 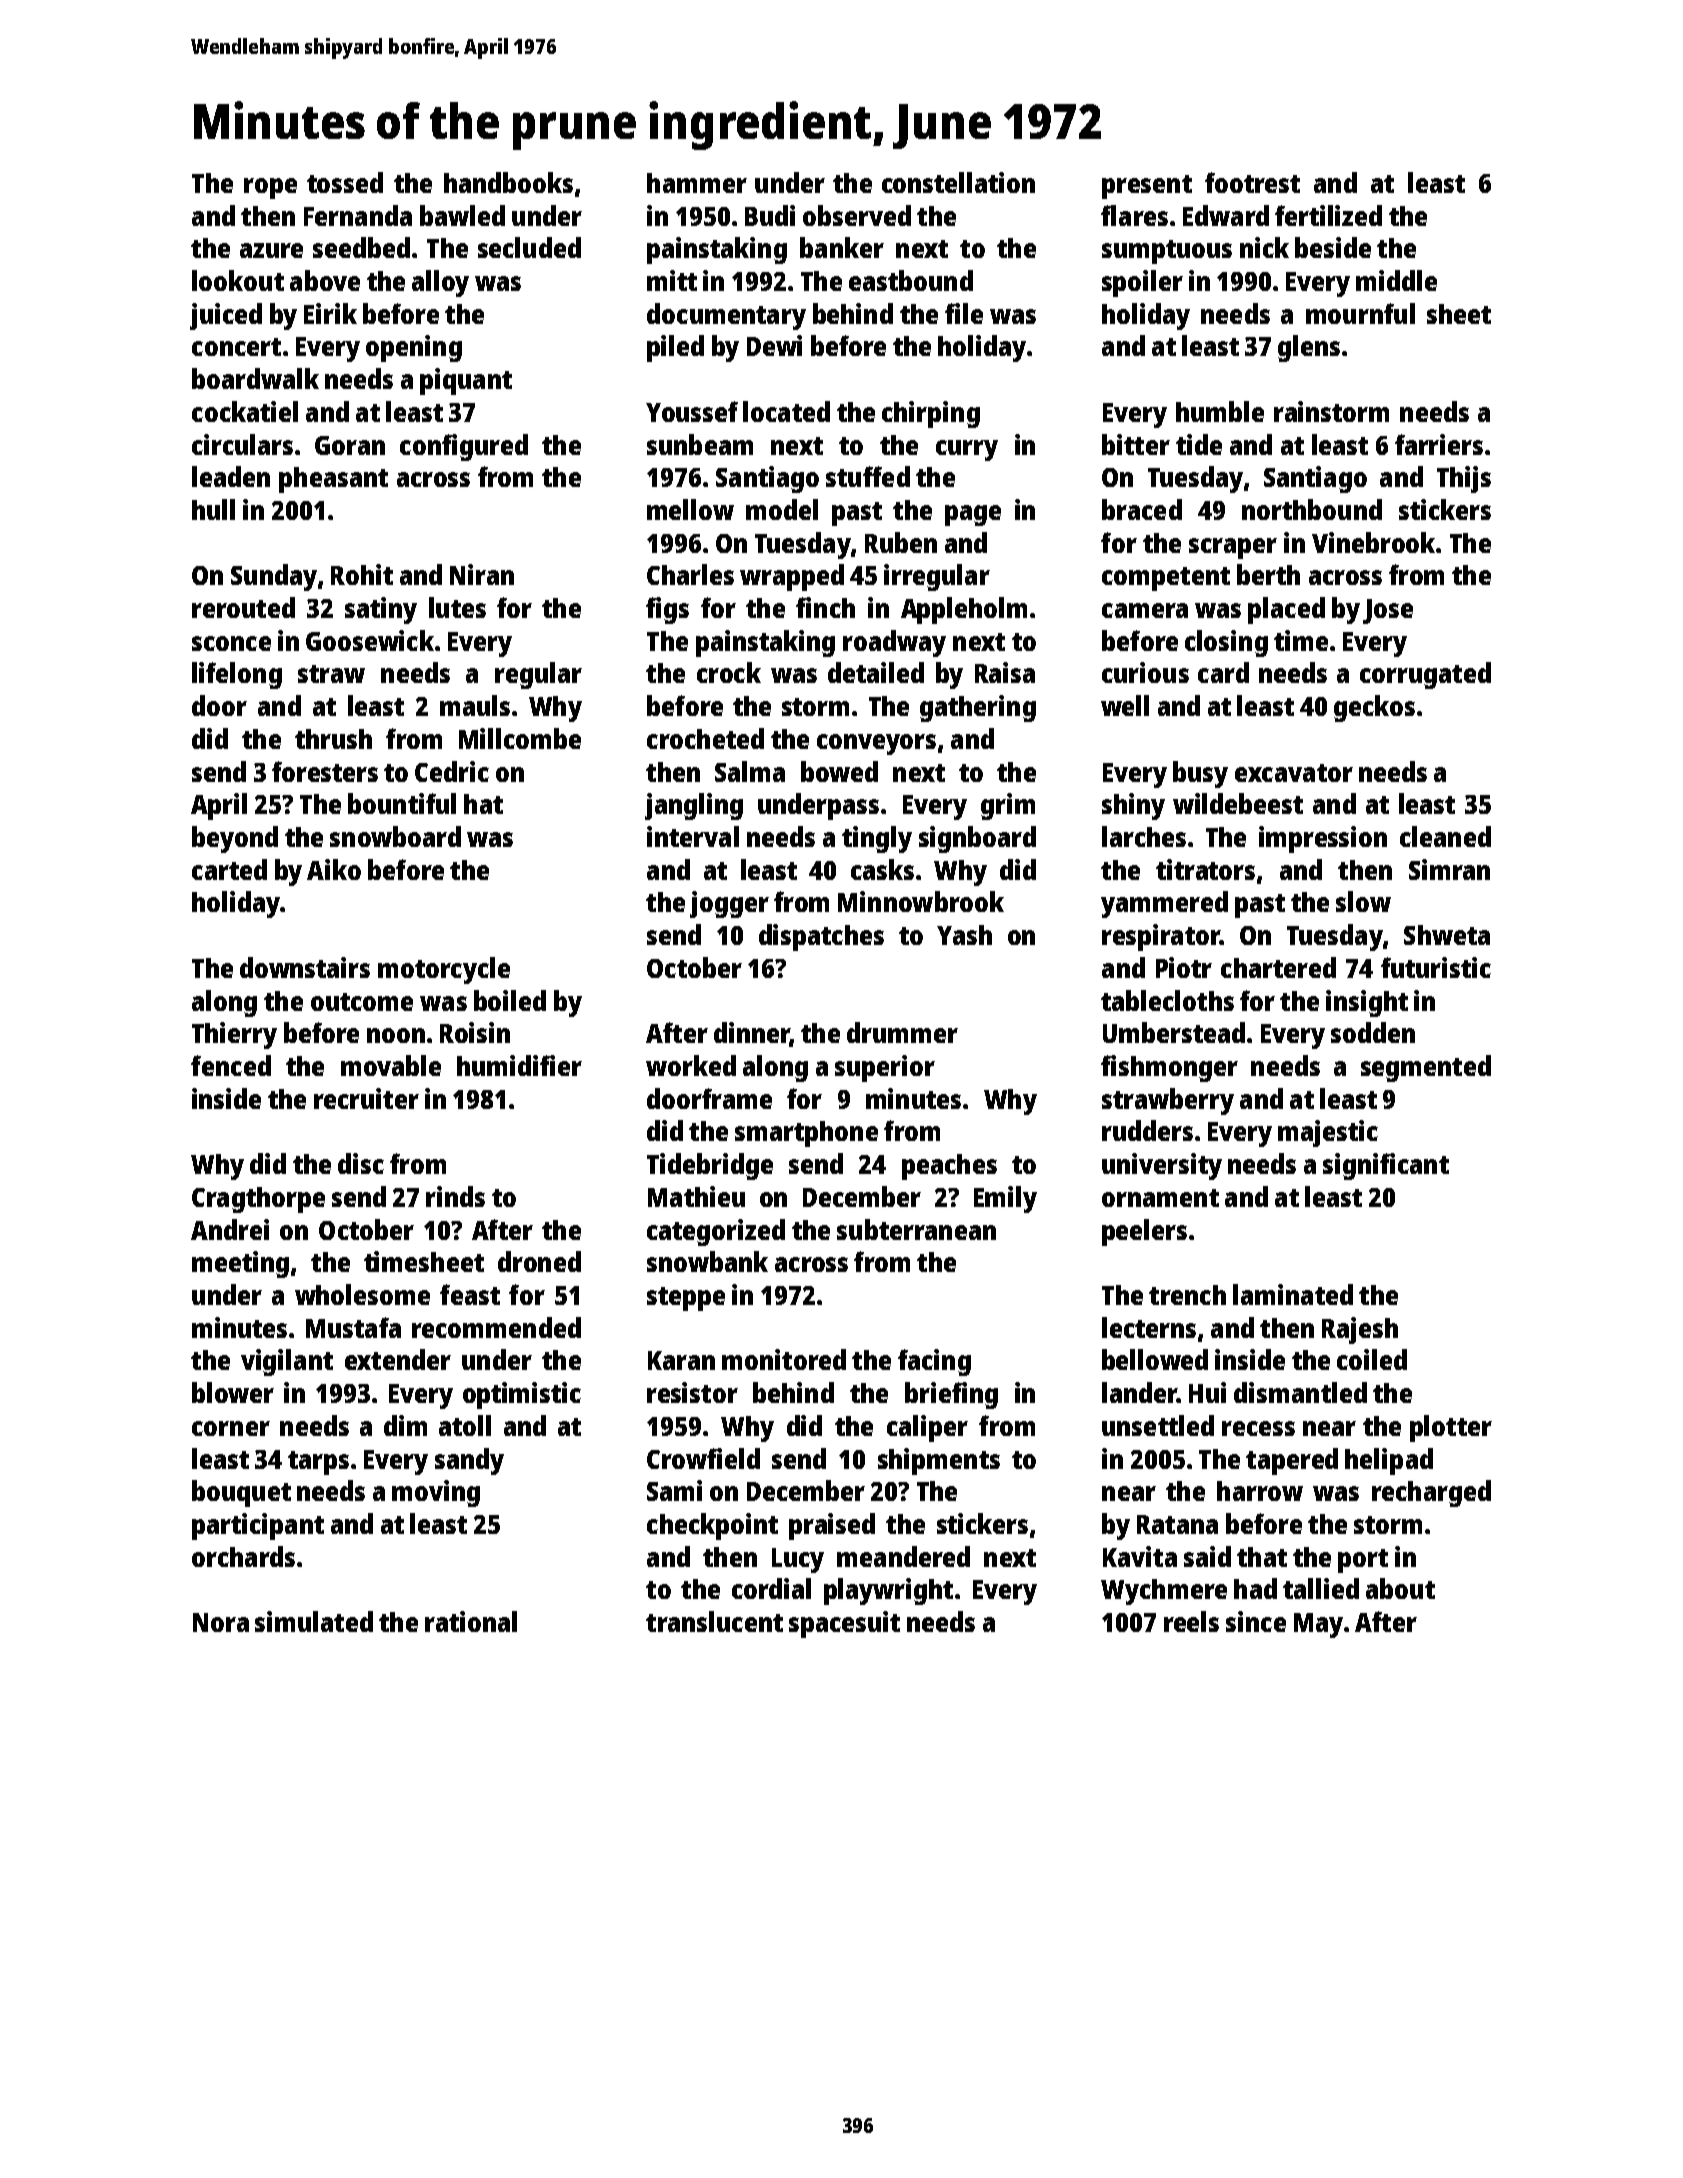 I want to click on Thijs, so click(x=1464, y=479).
